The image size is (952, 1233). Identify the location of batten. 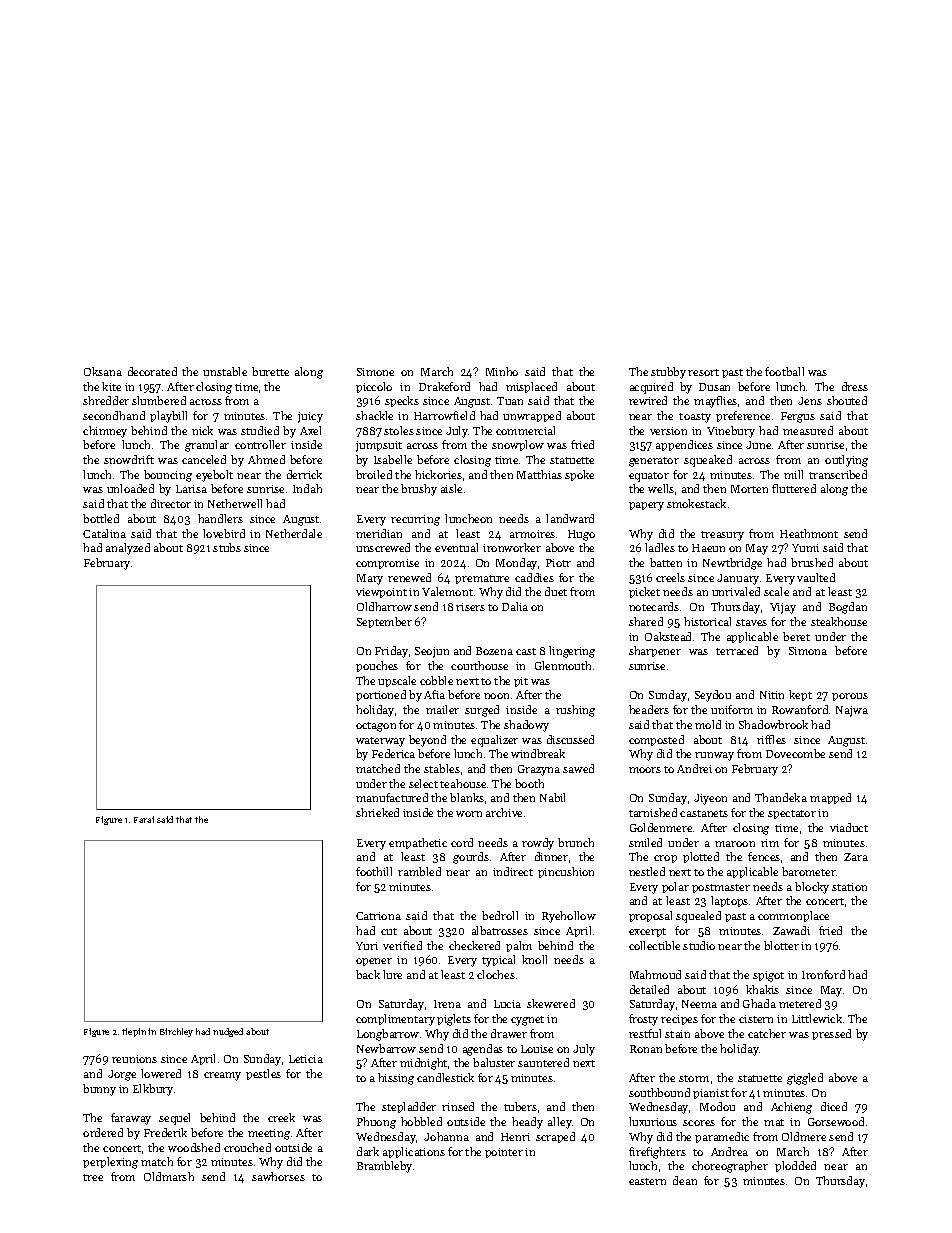
(666, 562).
